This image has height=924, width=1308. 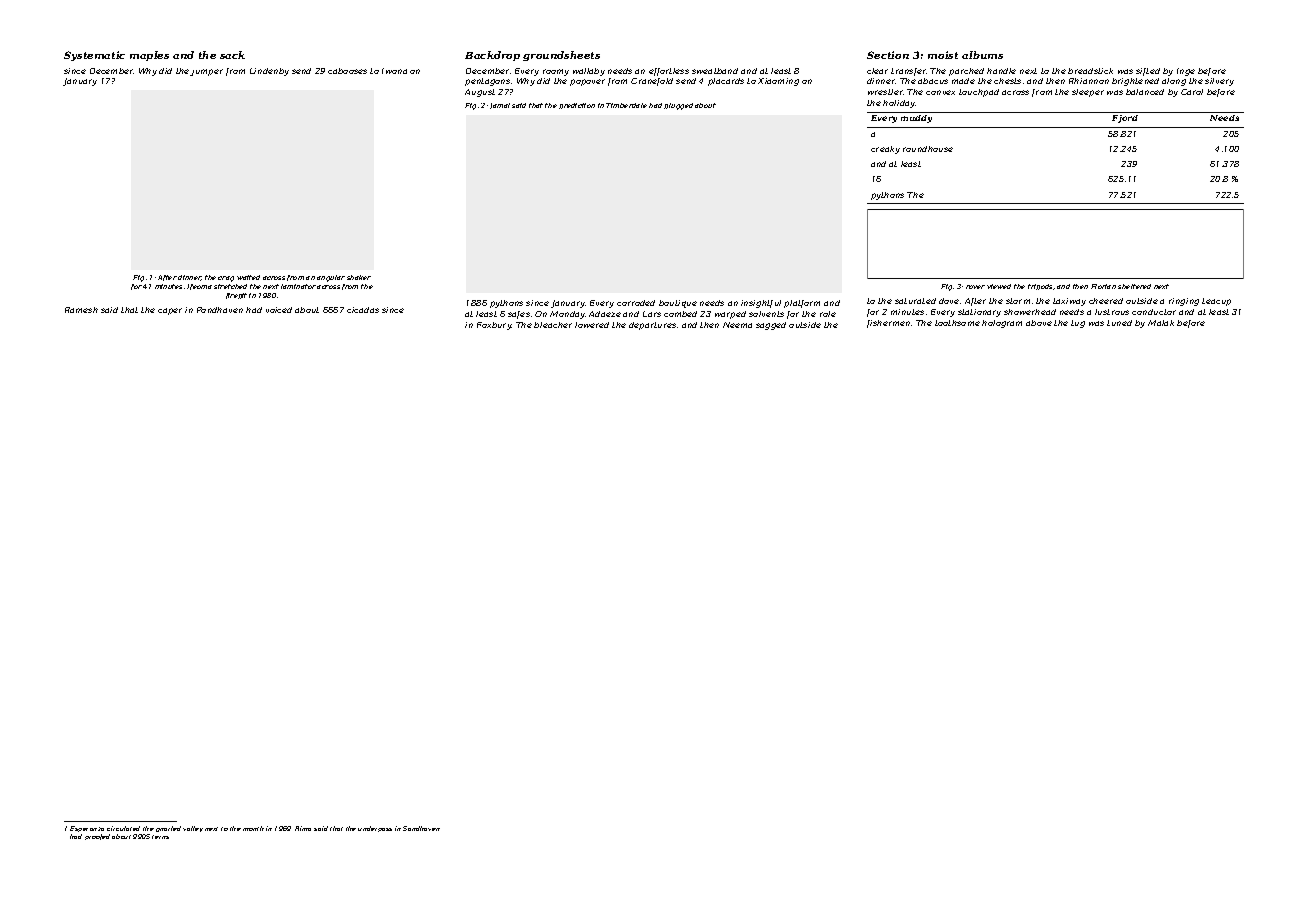 What do you see at coordinates (1134, 286) in the image?
I see `sheltered` at bounding box center [1134, 286].
